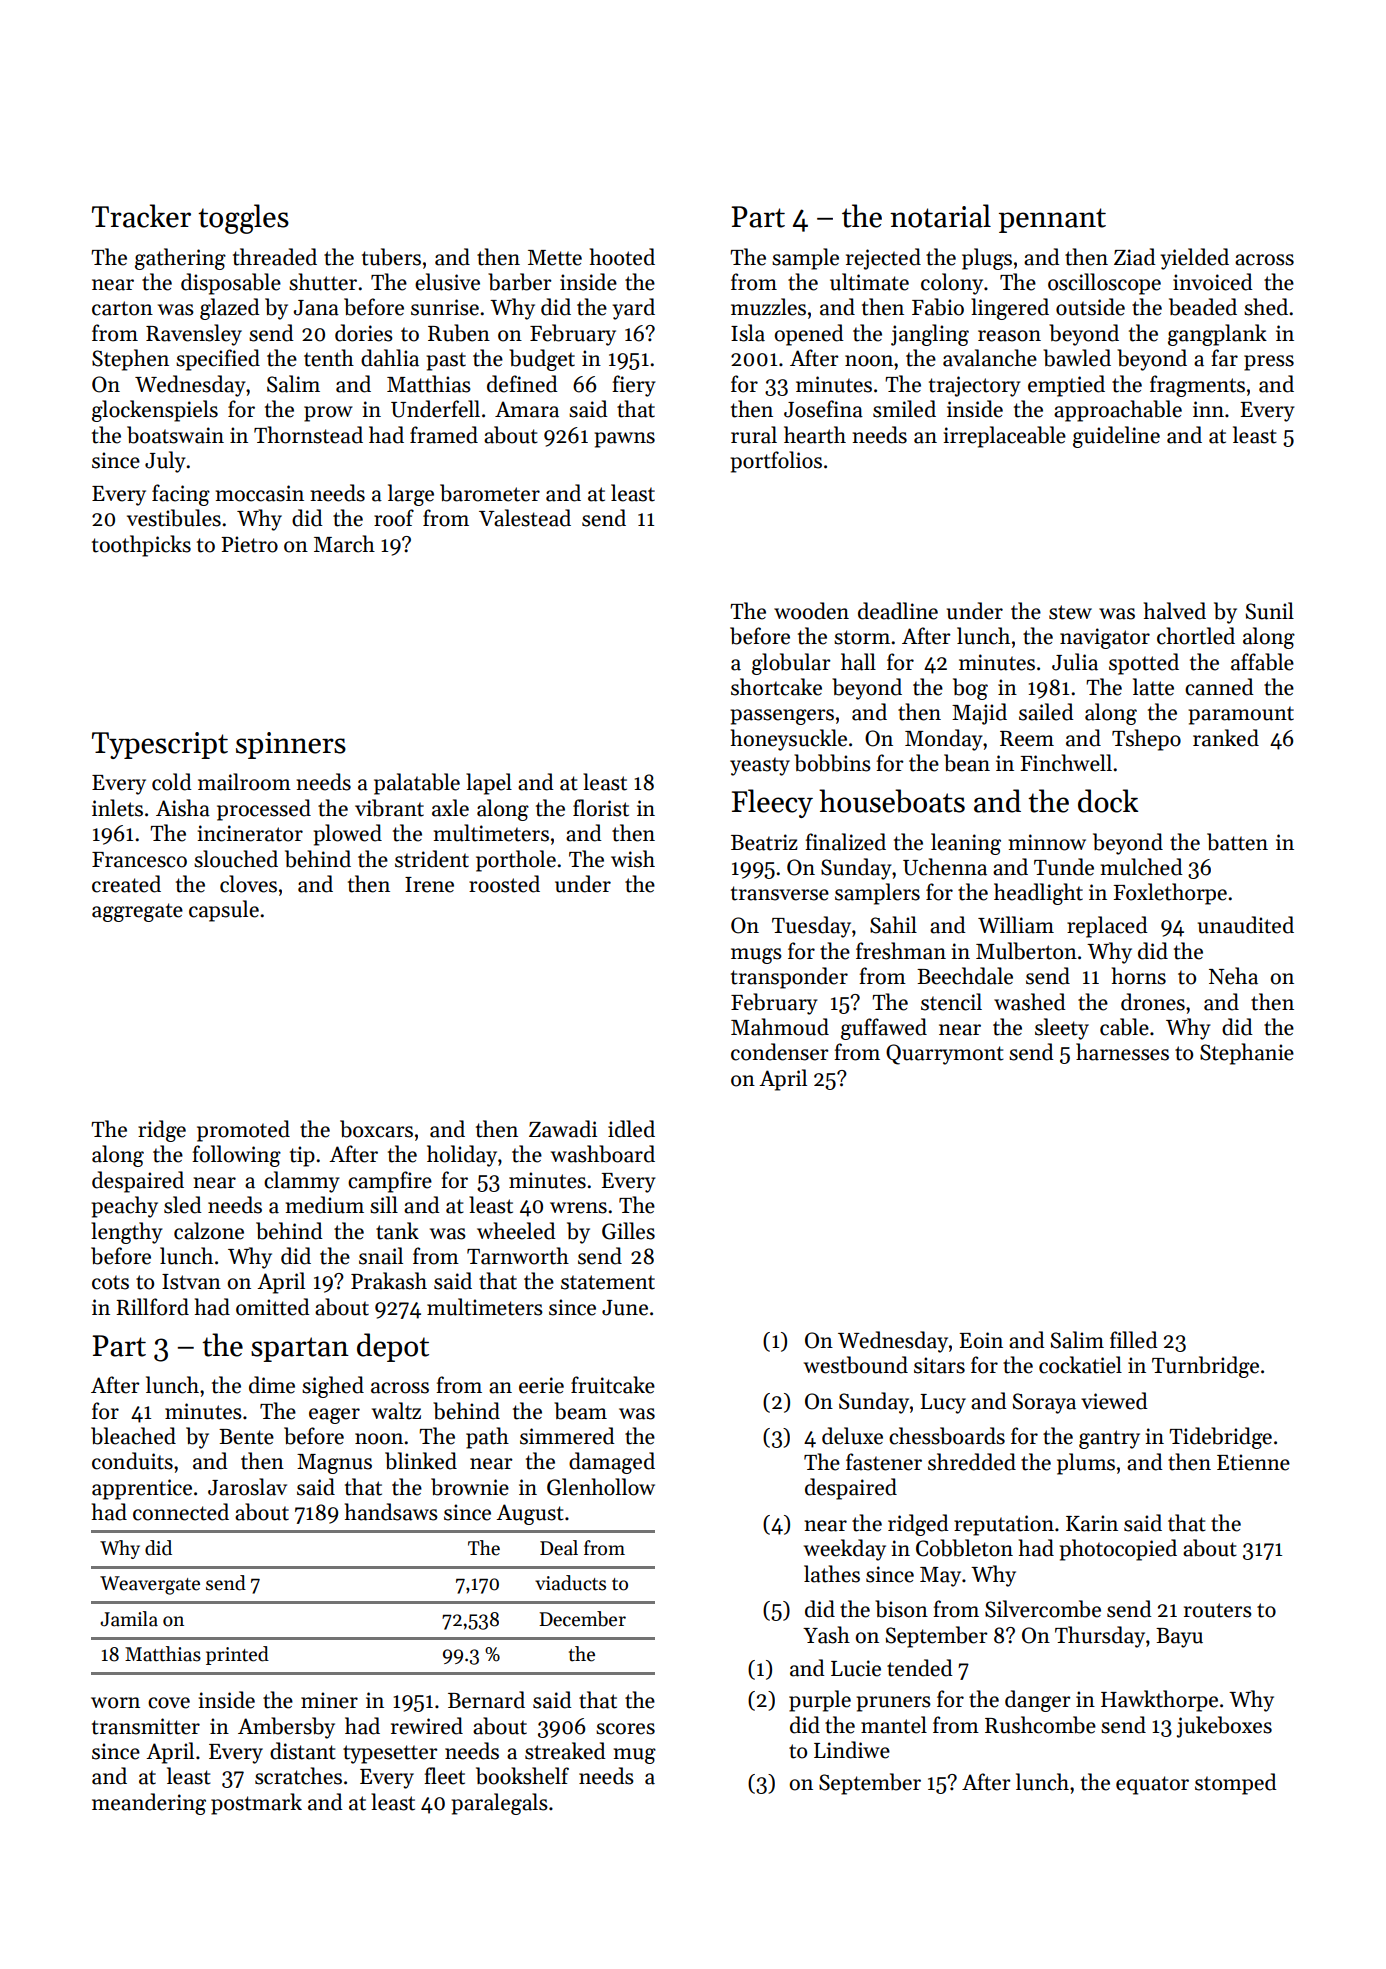 The height and width of the image is (1969, 1386). Describe the element at coordinates (1080, 1365) in the image. I see `cockatiel` at that location.
